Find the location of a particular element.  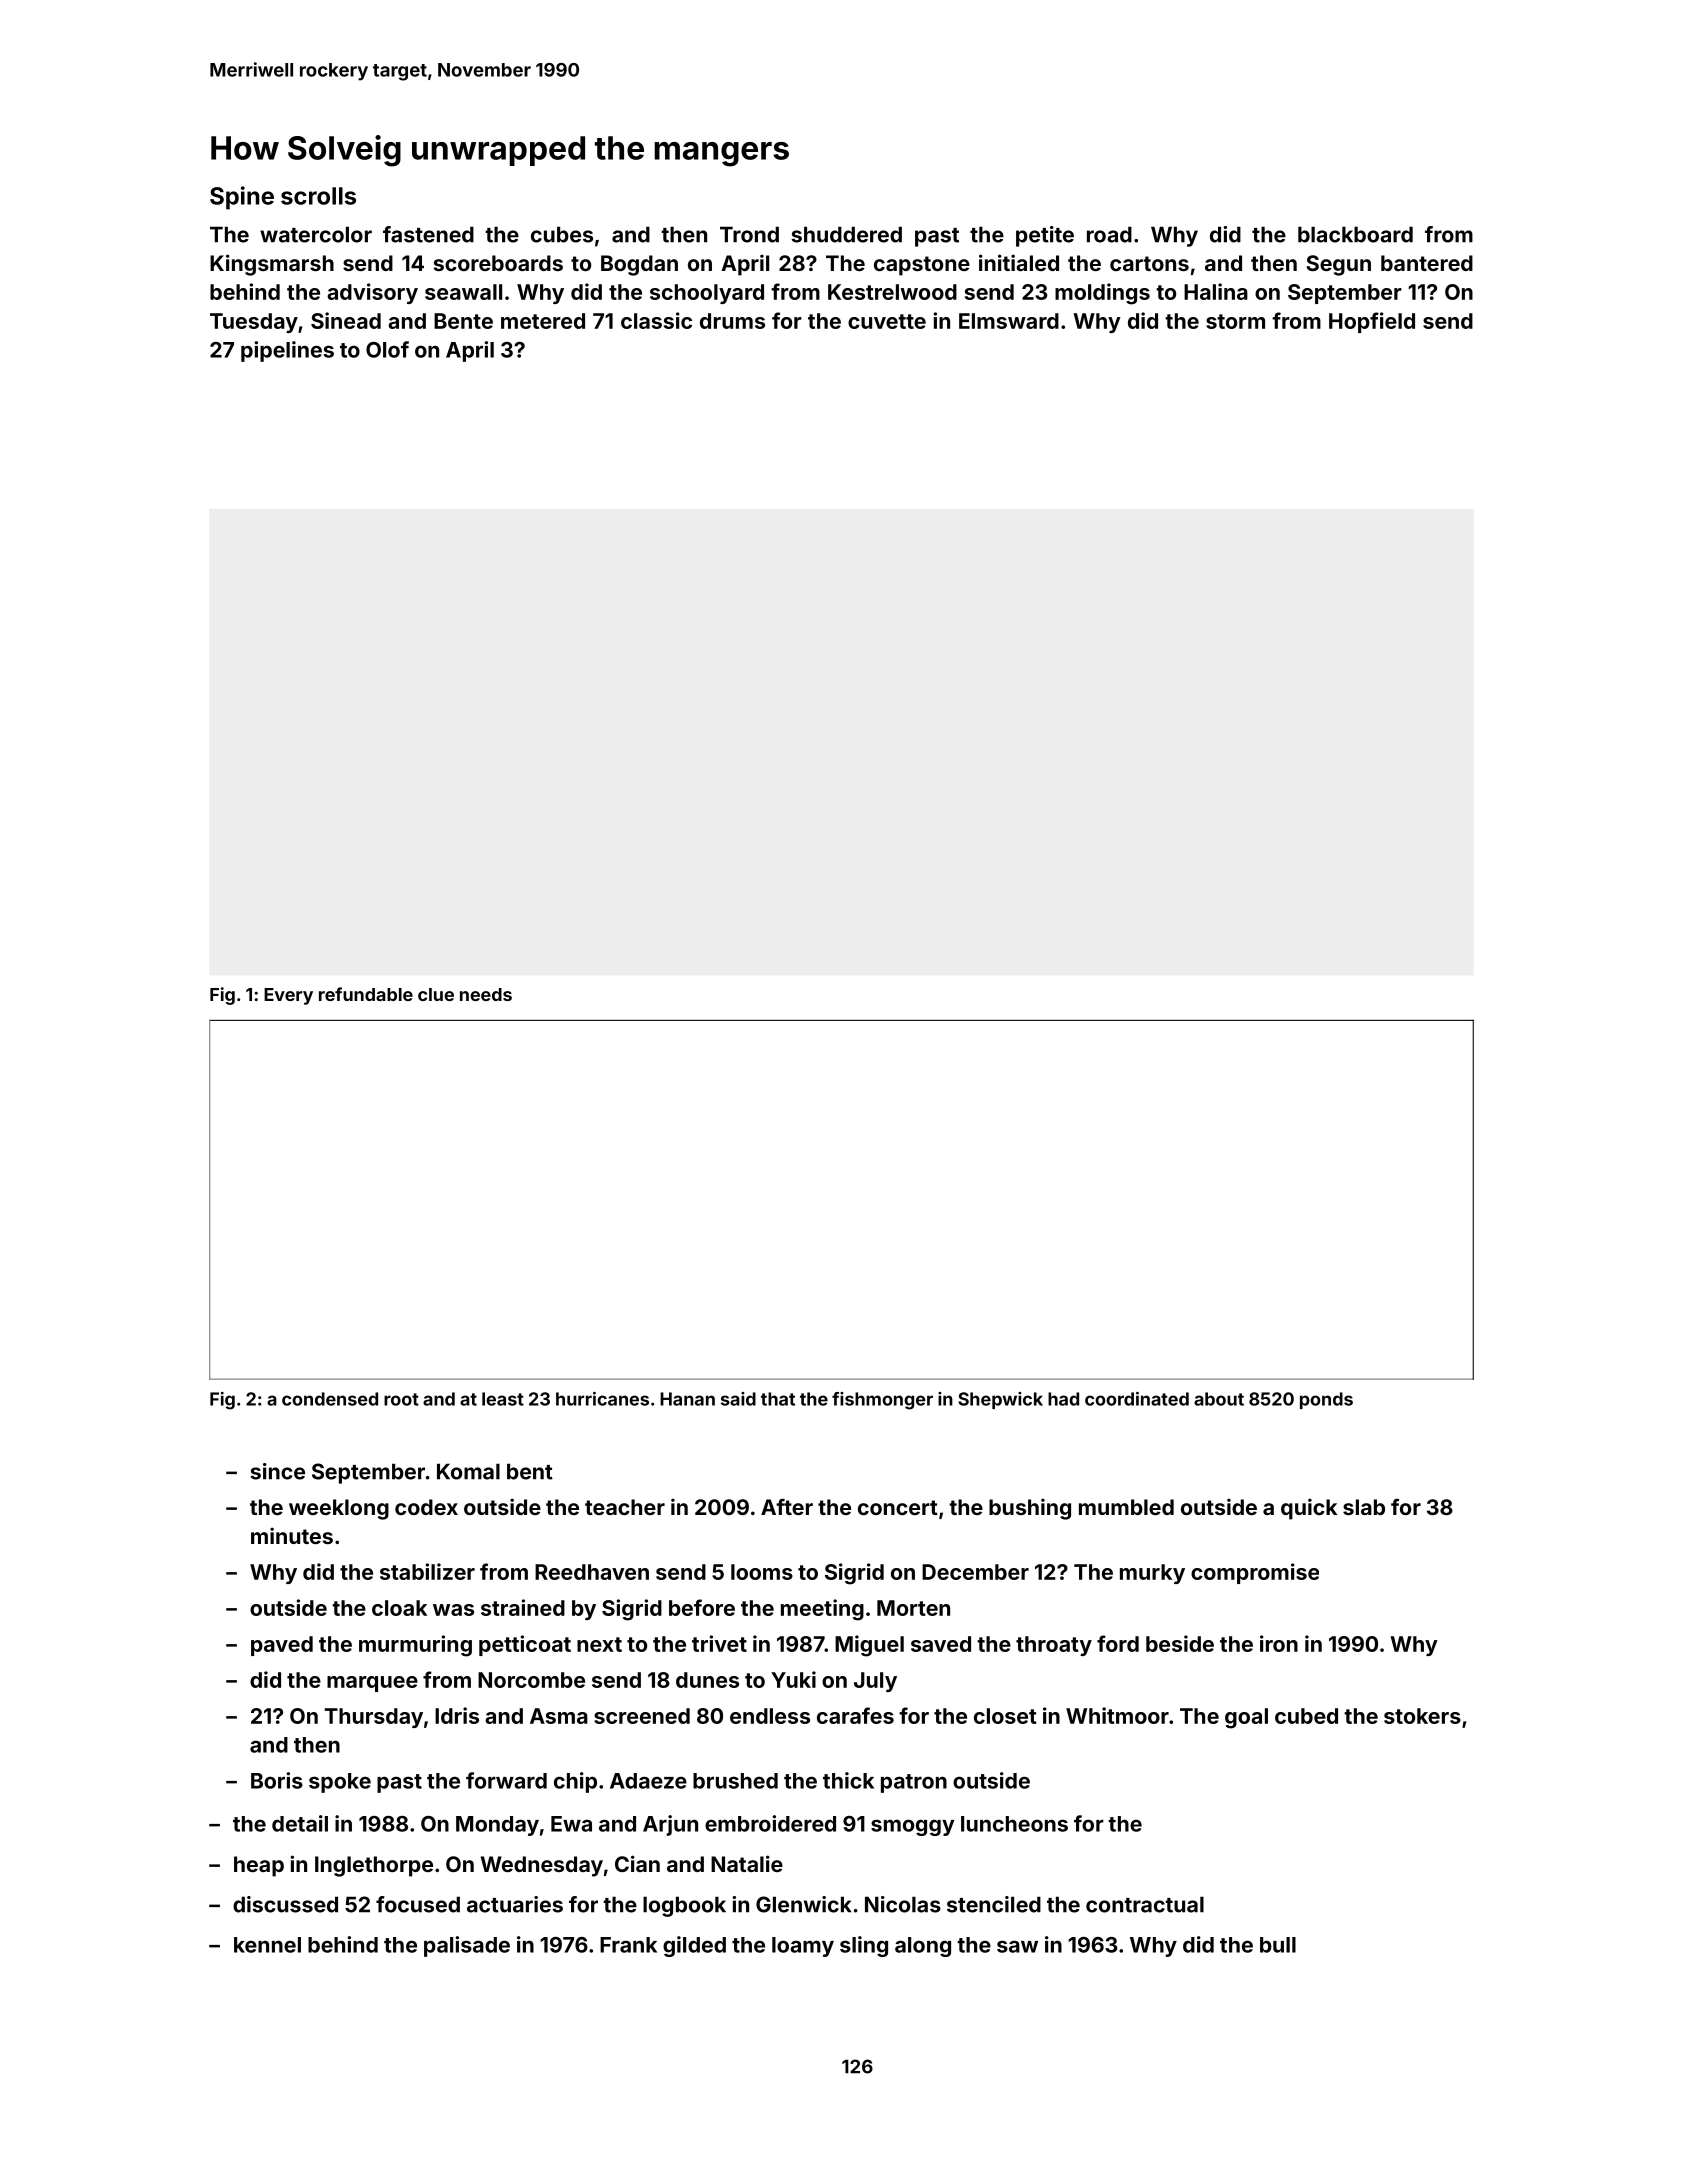

bull is located at coordinates (1278, 1945).
